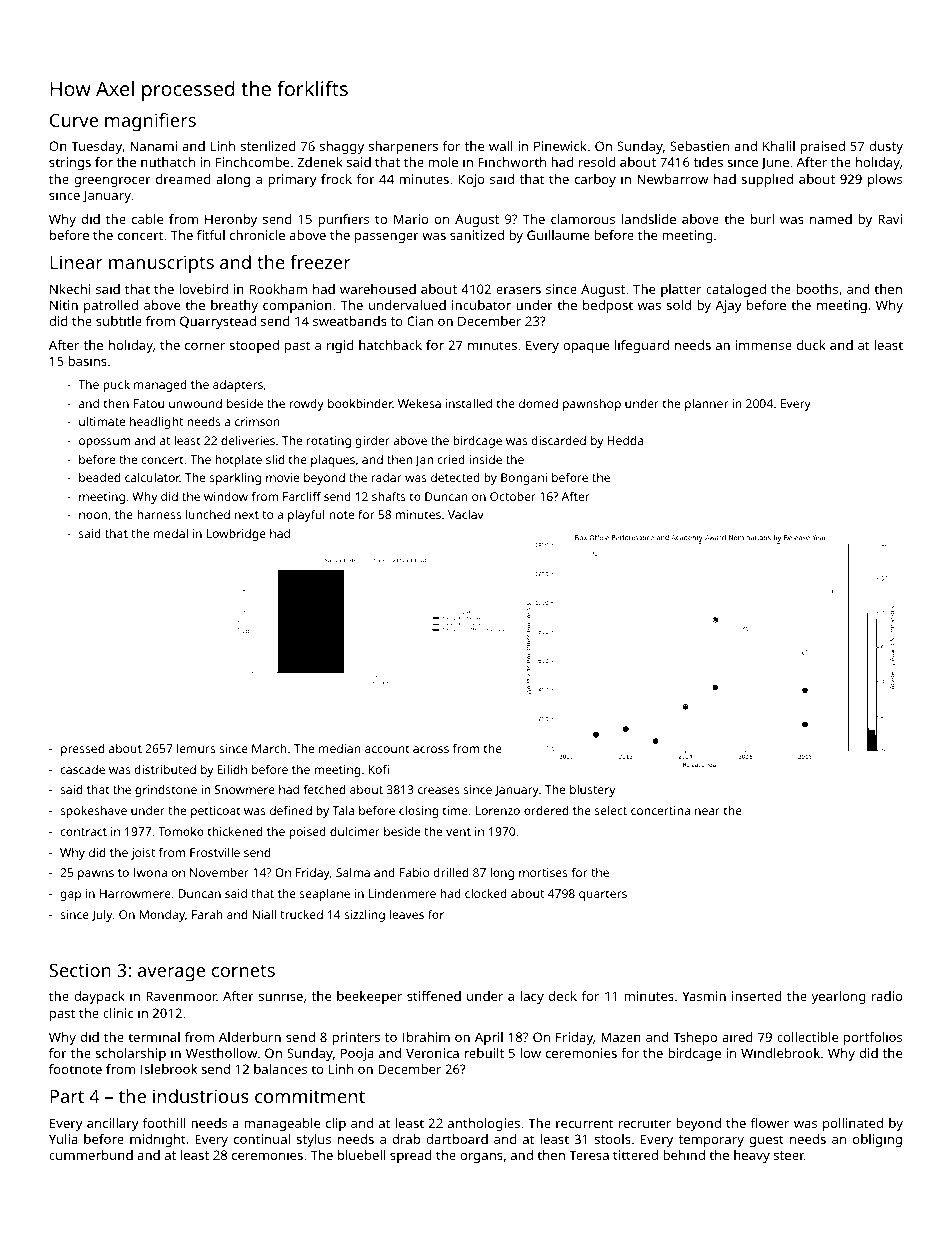  Describe the element at coordinates (497, 810) in the document. I see `Lorenzo` at that location.
